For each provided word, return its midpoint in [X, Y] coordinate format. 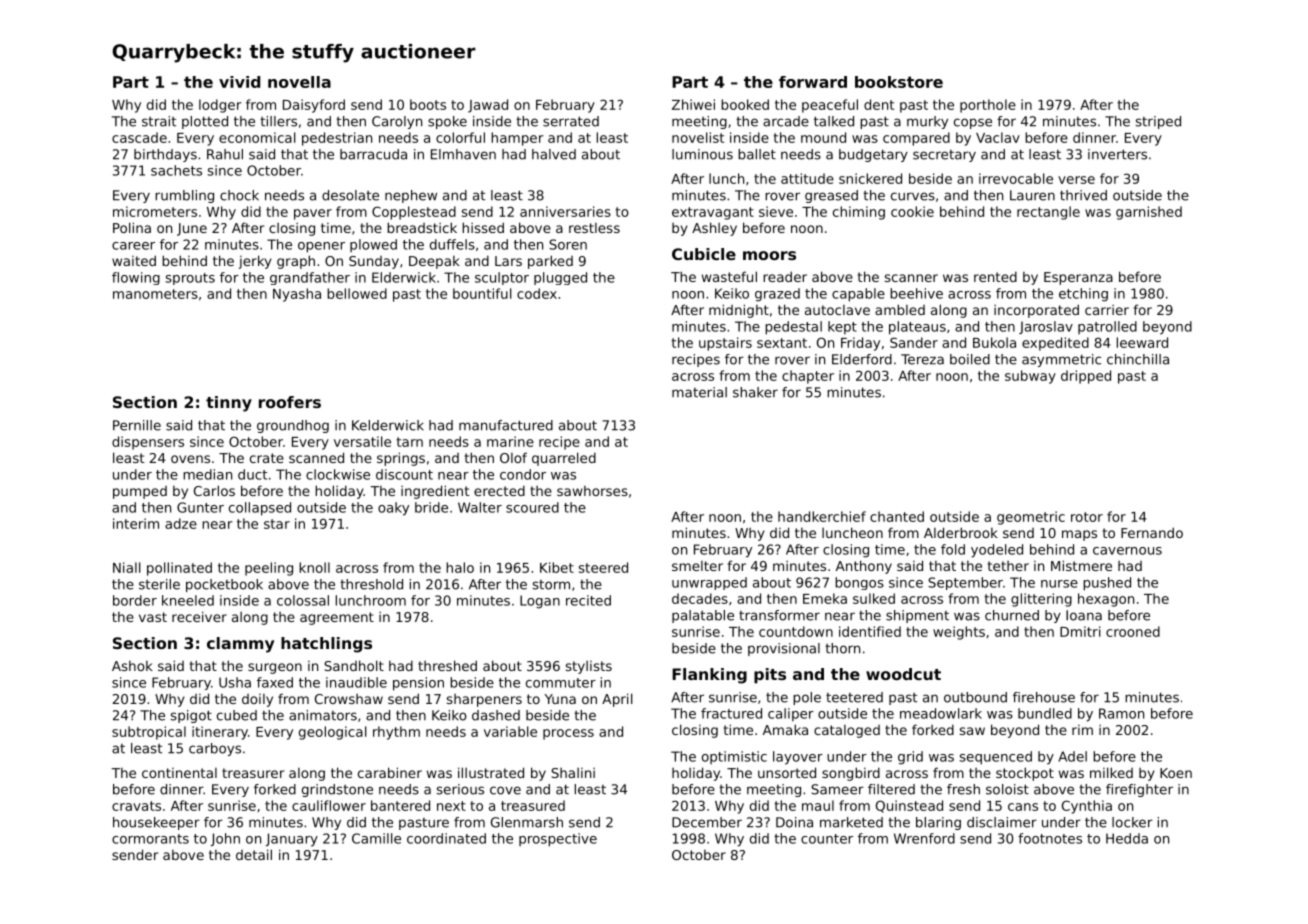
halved [554, 154]
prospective [558, 840]
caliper [791, 715]
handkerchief [822, 516]
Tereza [922, 359]
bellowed [357, 293]
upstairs [725, 344]
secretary [944, 156]
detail [254, 854]
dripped [1086, 377]
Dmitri [1080, 631]
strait [159, 121]
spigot [191, 716]
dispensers [148, 443]
